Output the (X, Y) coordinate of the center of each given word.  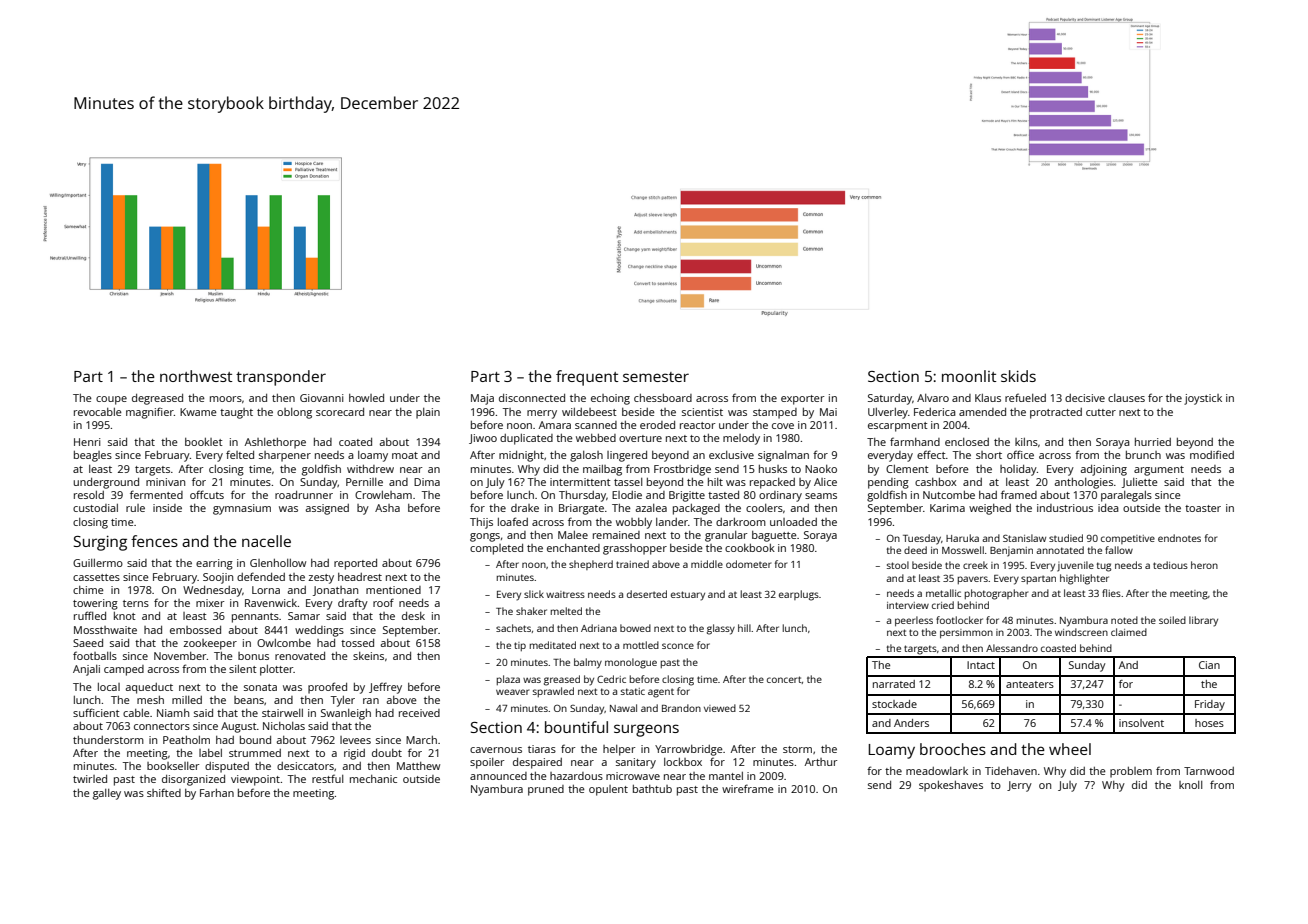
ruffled (90, 615)
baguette (774, 536)
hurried (1153, 442)
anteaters (1030, 684)
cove (783, 426)
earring (214, 564)
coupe (111, 400)
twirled (90, 779)
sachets (513, 628)
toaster (1203, 508)
